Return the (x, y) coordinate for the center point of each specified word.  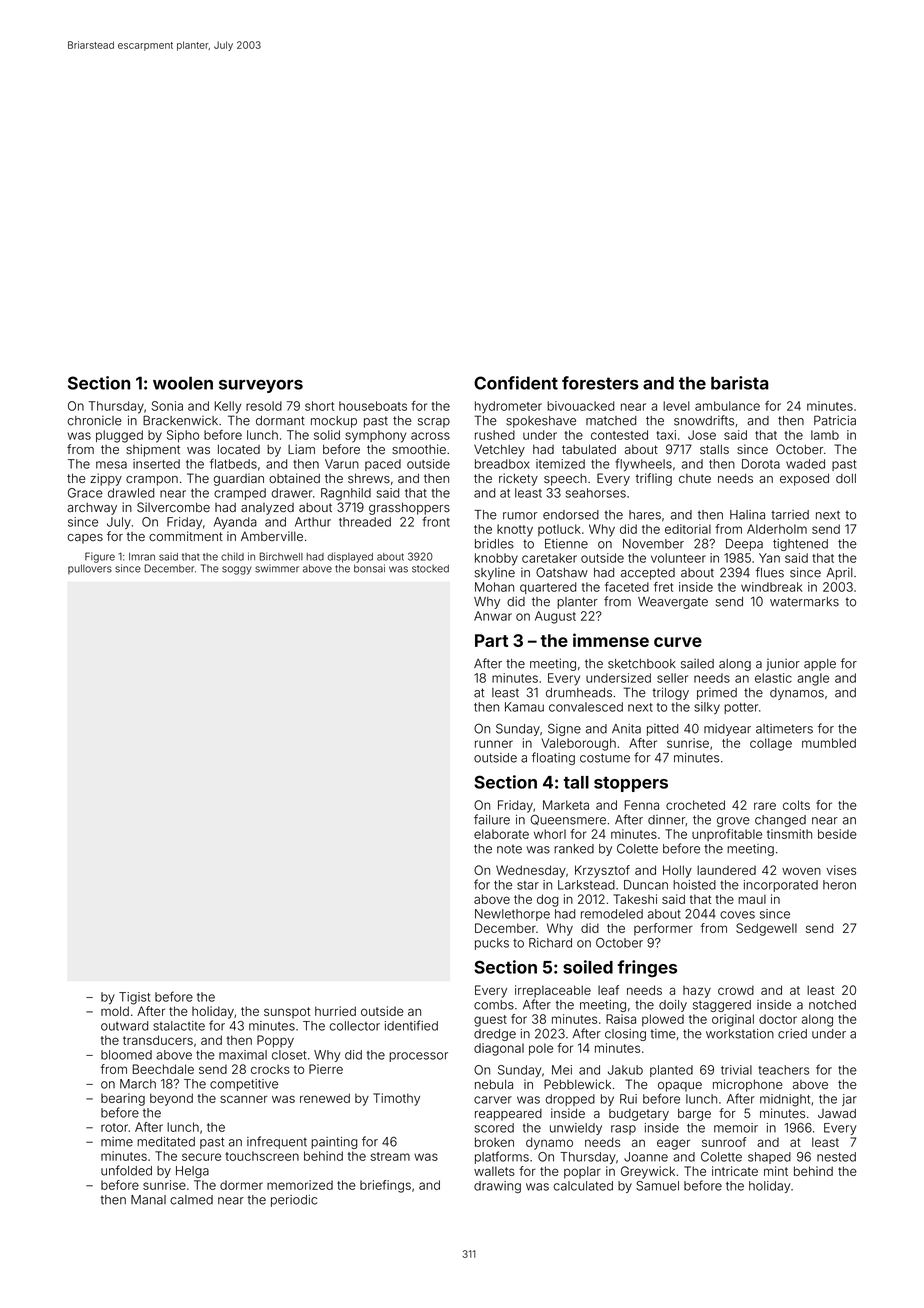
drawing (497, 1187)
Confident (516, 383)
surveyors (261, 386)
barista (739, 383)
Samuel (657, 1186)
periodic (294, 1201)
